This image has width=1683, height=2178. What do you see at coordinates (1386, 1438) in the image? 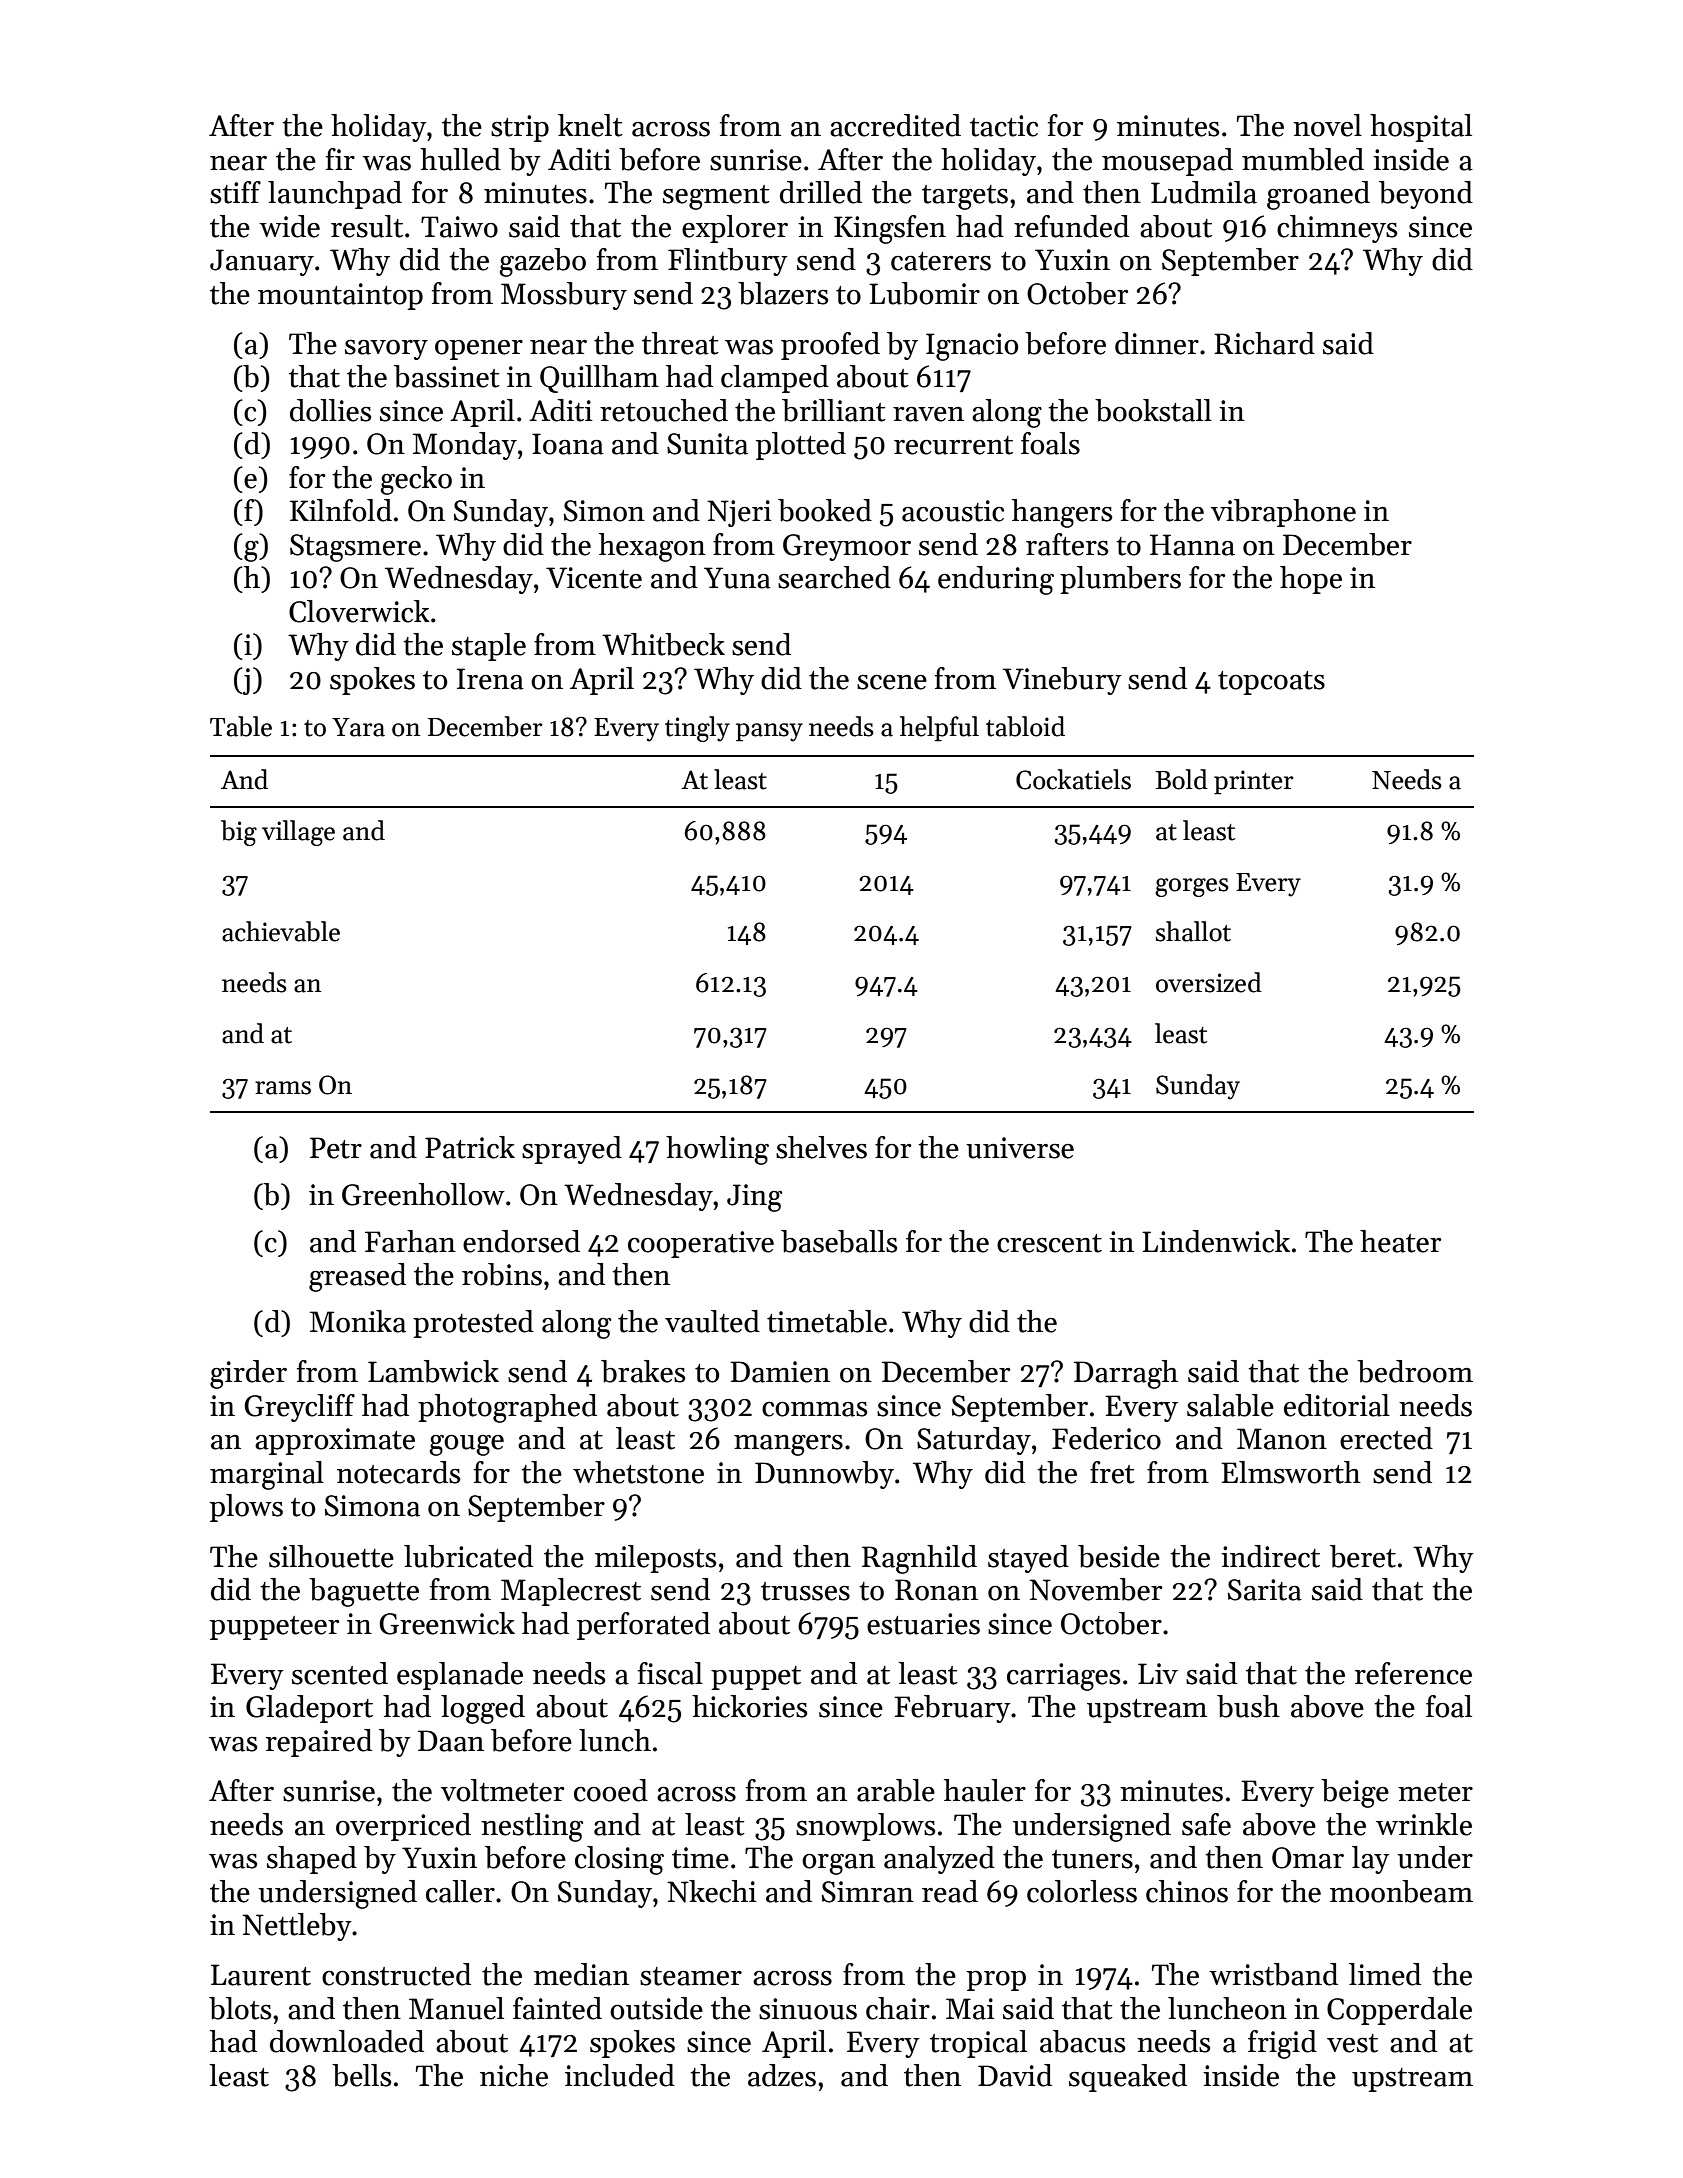
I see `erected` at bounding box center [1386, 1438].
